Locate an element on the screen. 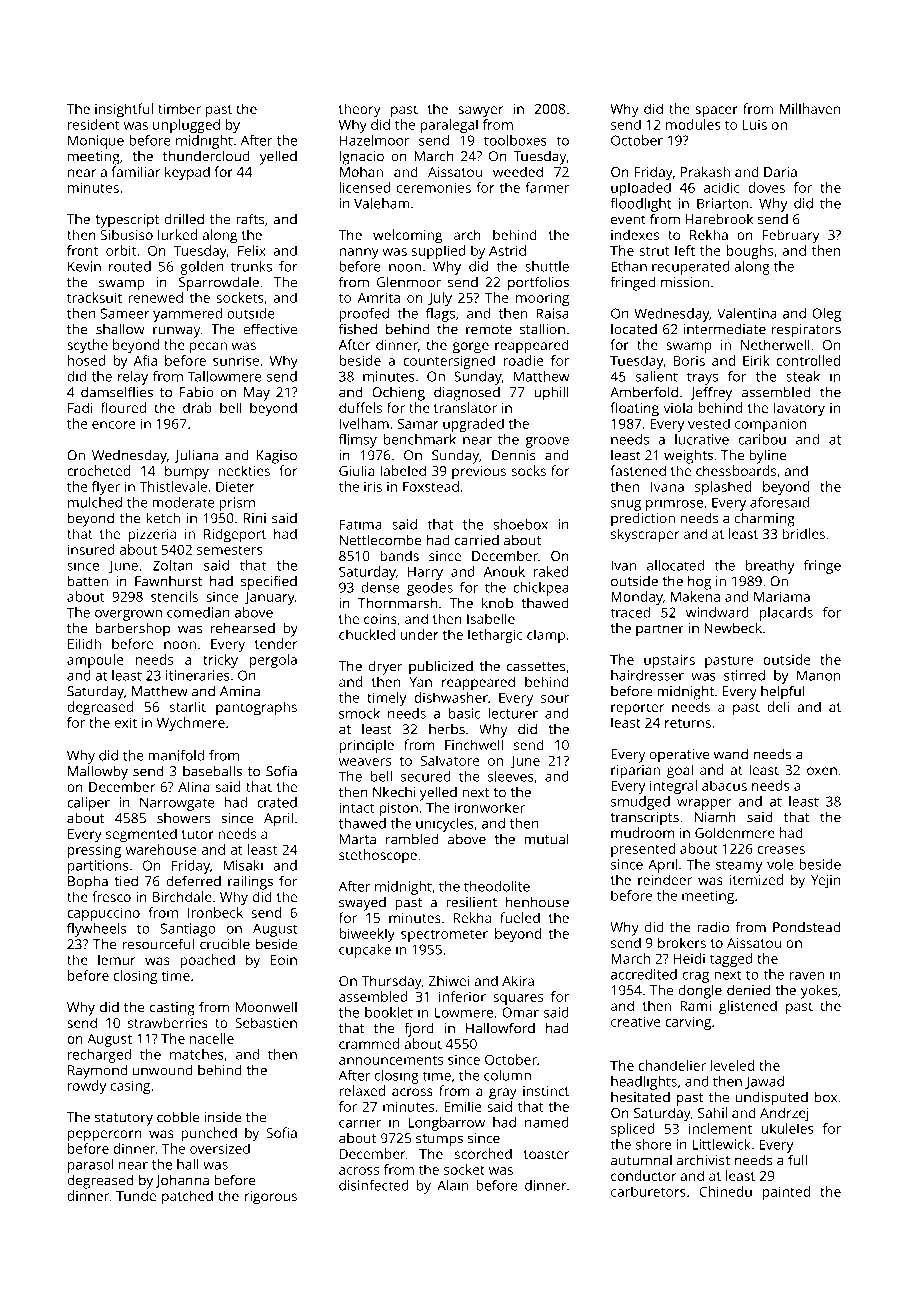 Image resolution: width=908 pixels, height=1316 pixels. theory is located at coordinates (360, 110).
